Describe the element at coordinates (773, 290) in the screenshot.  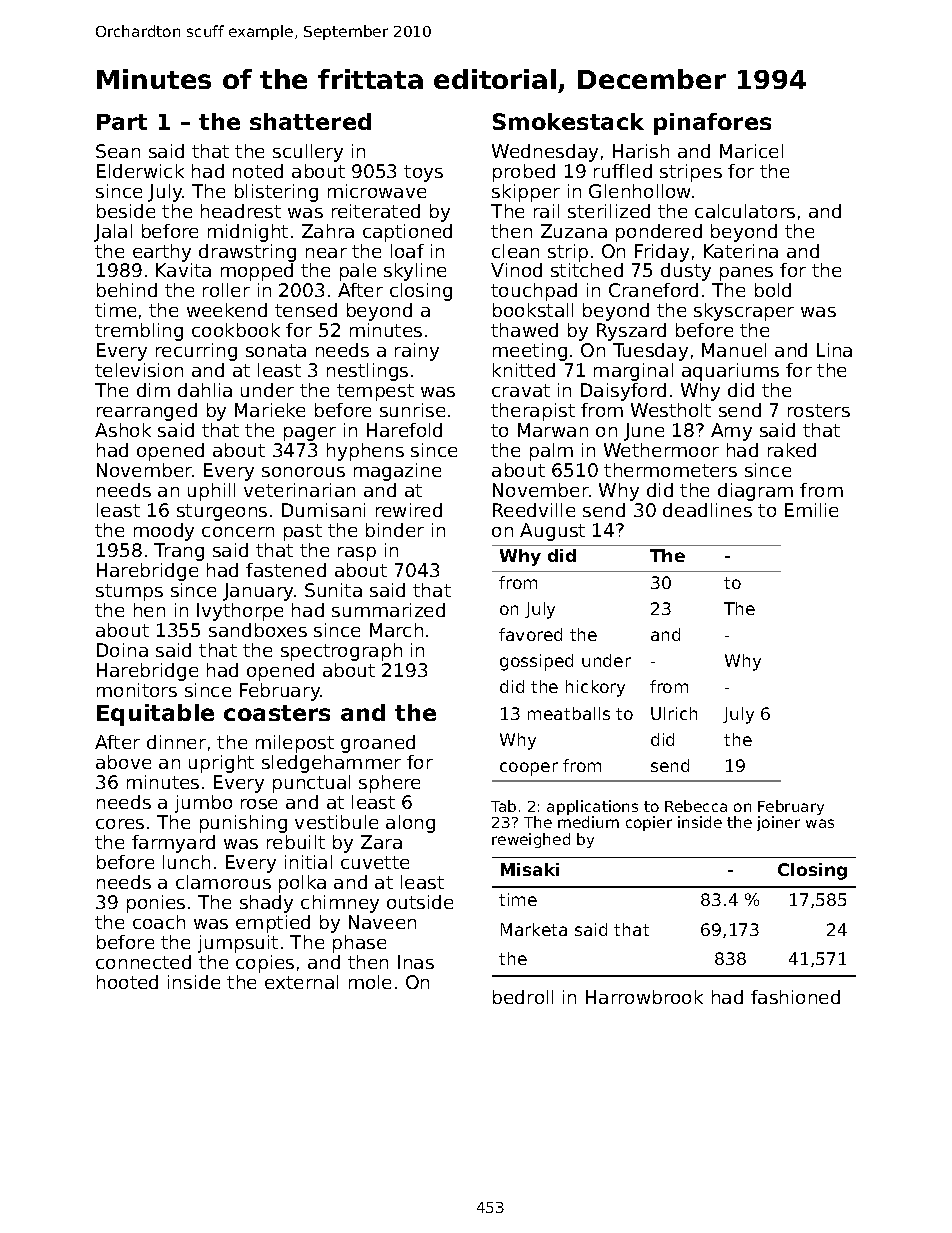
I see `bold` at that location.
